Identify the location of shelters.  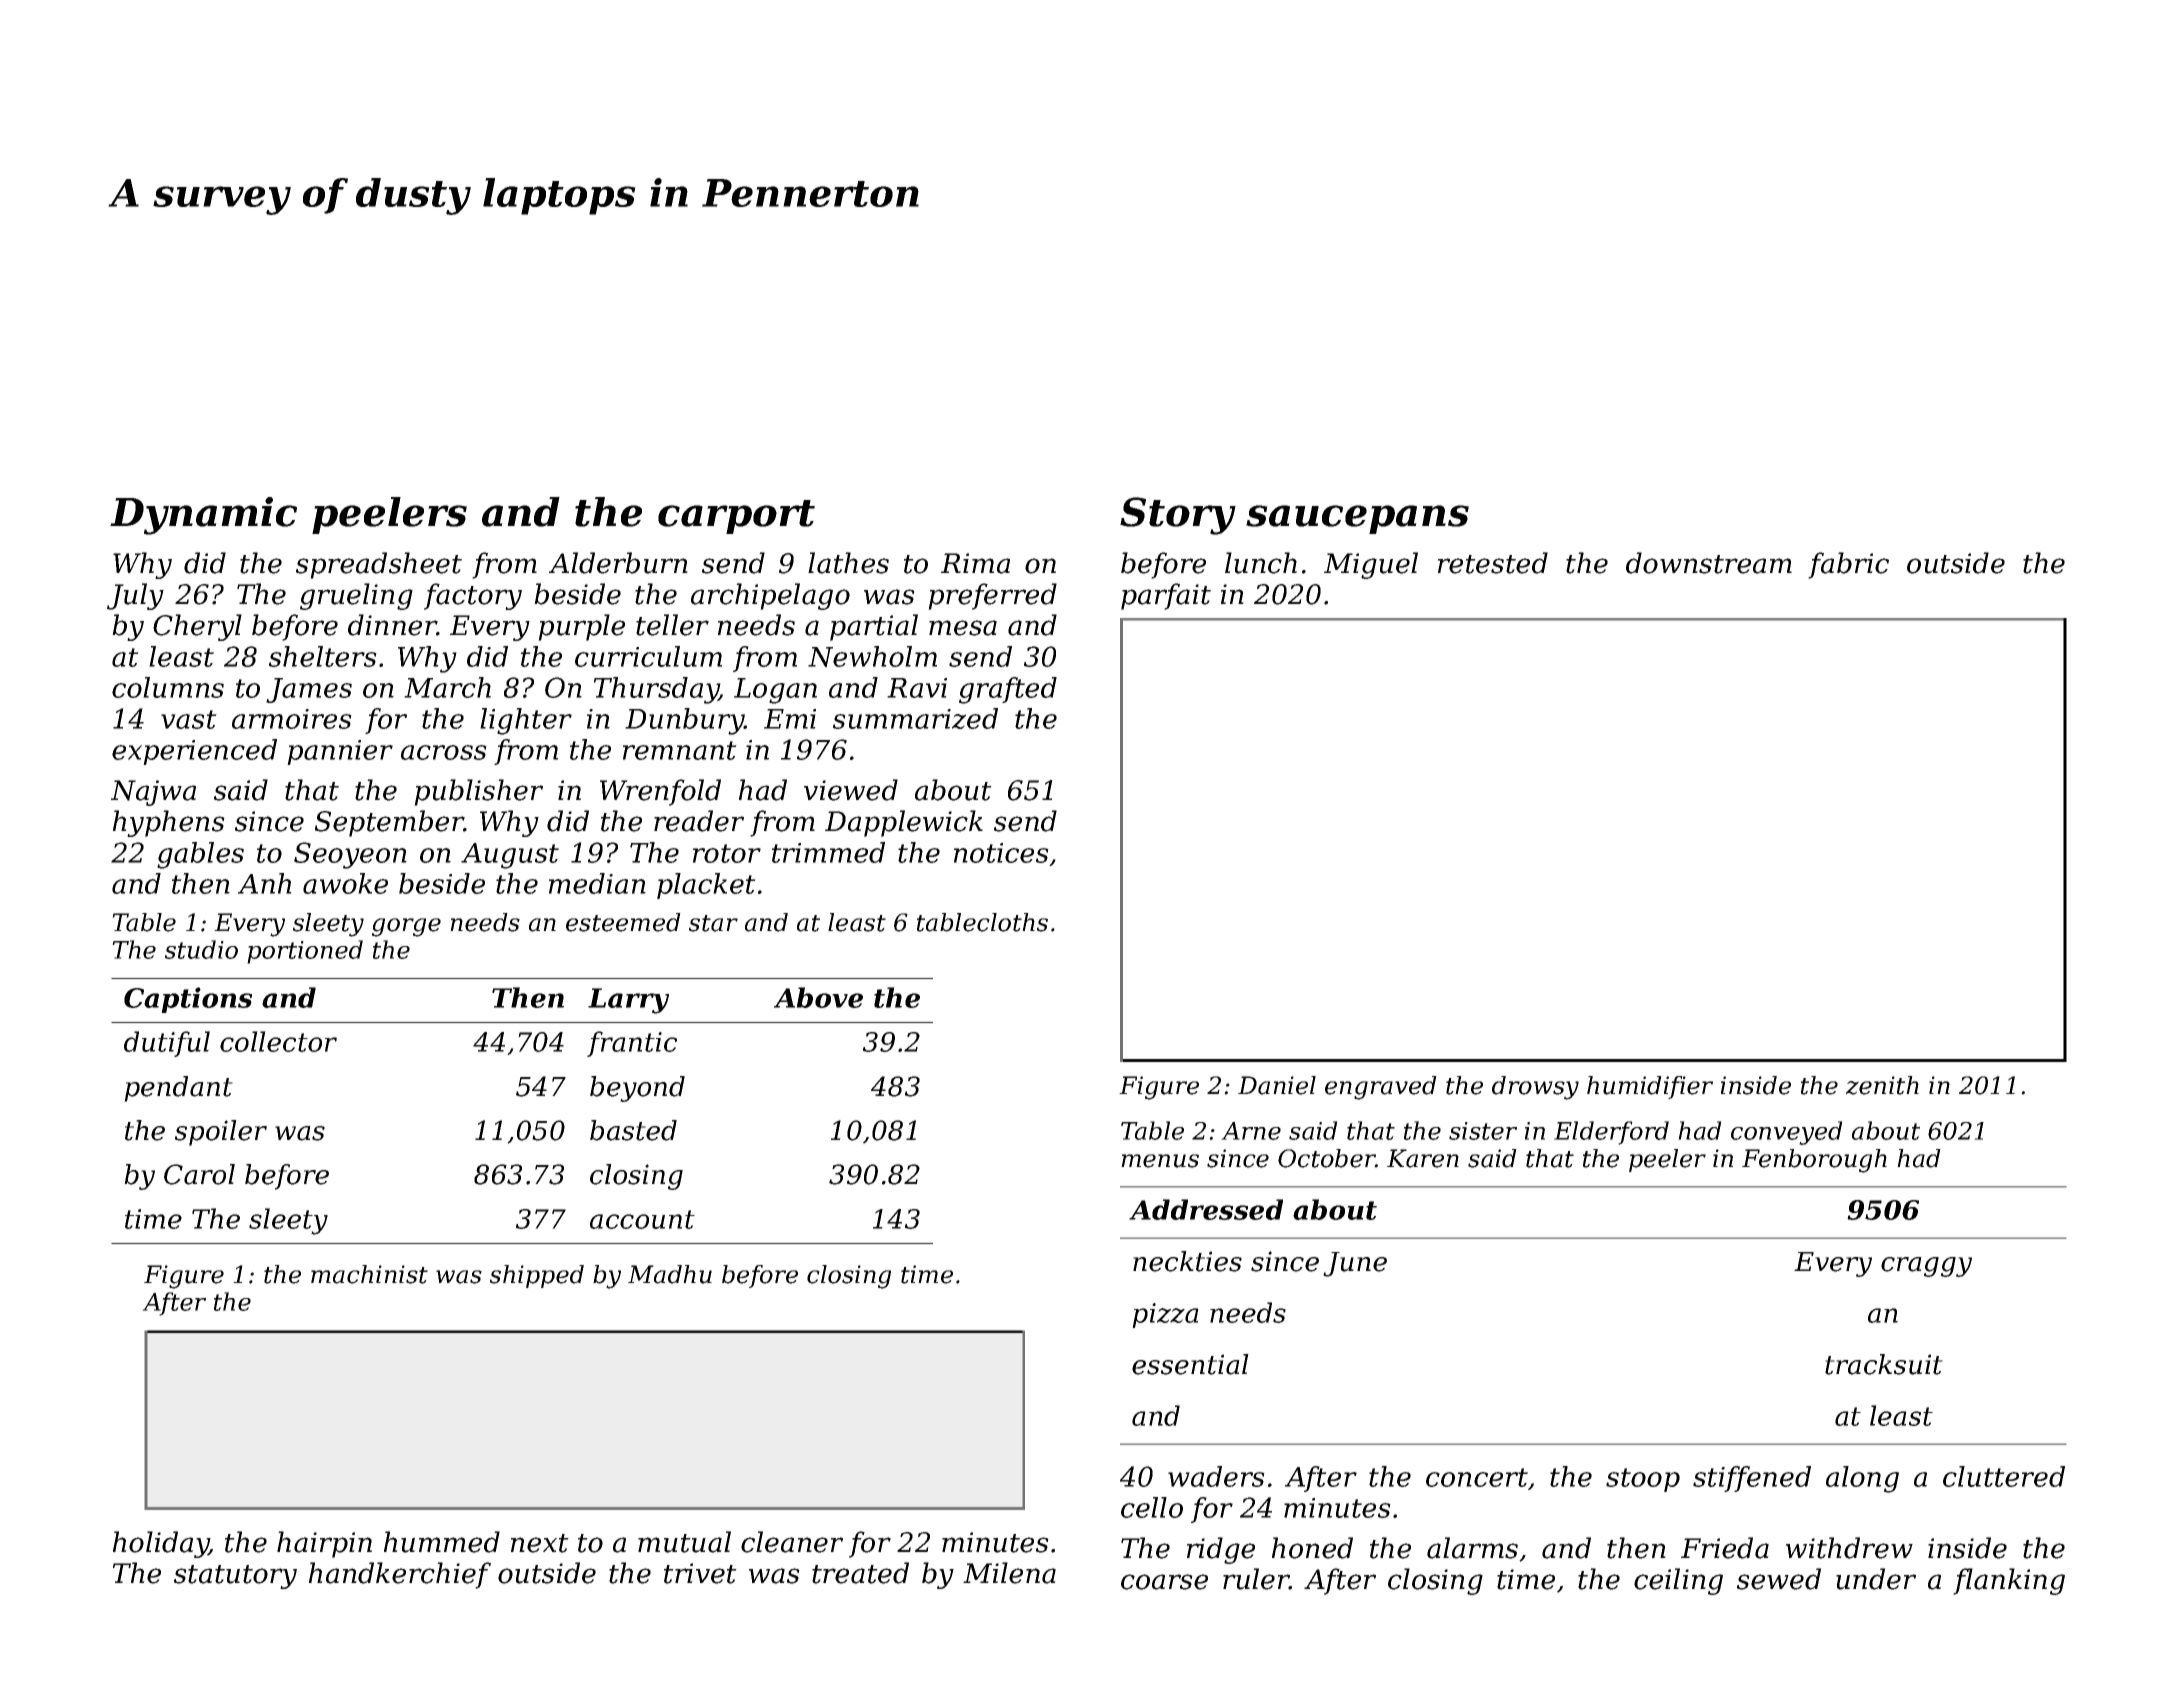
(323, 656).
